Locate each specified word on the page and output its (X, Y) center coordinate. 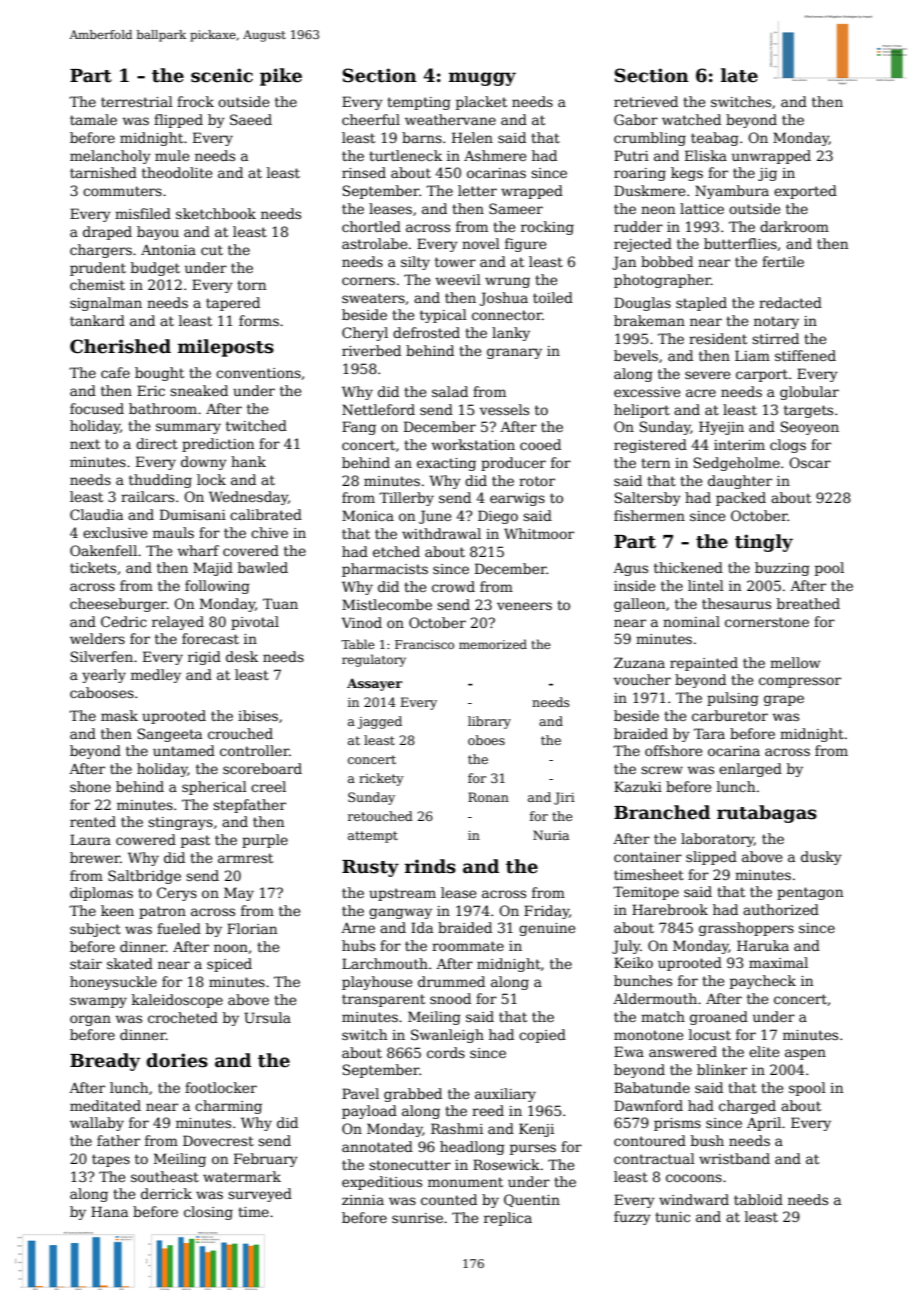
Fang (359, 428)
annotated (377, 1146)
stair (86, 964)
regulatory (374, 660)
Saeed (251, 119)
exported (805, 192)
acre (701, 393)
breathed (808, 603)
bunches (643, 980)
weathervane (450, 119)
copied (542, 1036)
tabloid (758, 1199)
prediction (218, 445)
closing (208, 1213)
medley (156, 676)
